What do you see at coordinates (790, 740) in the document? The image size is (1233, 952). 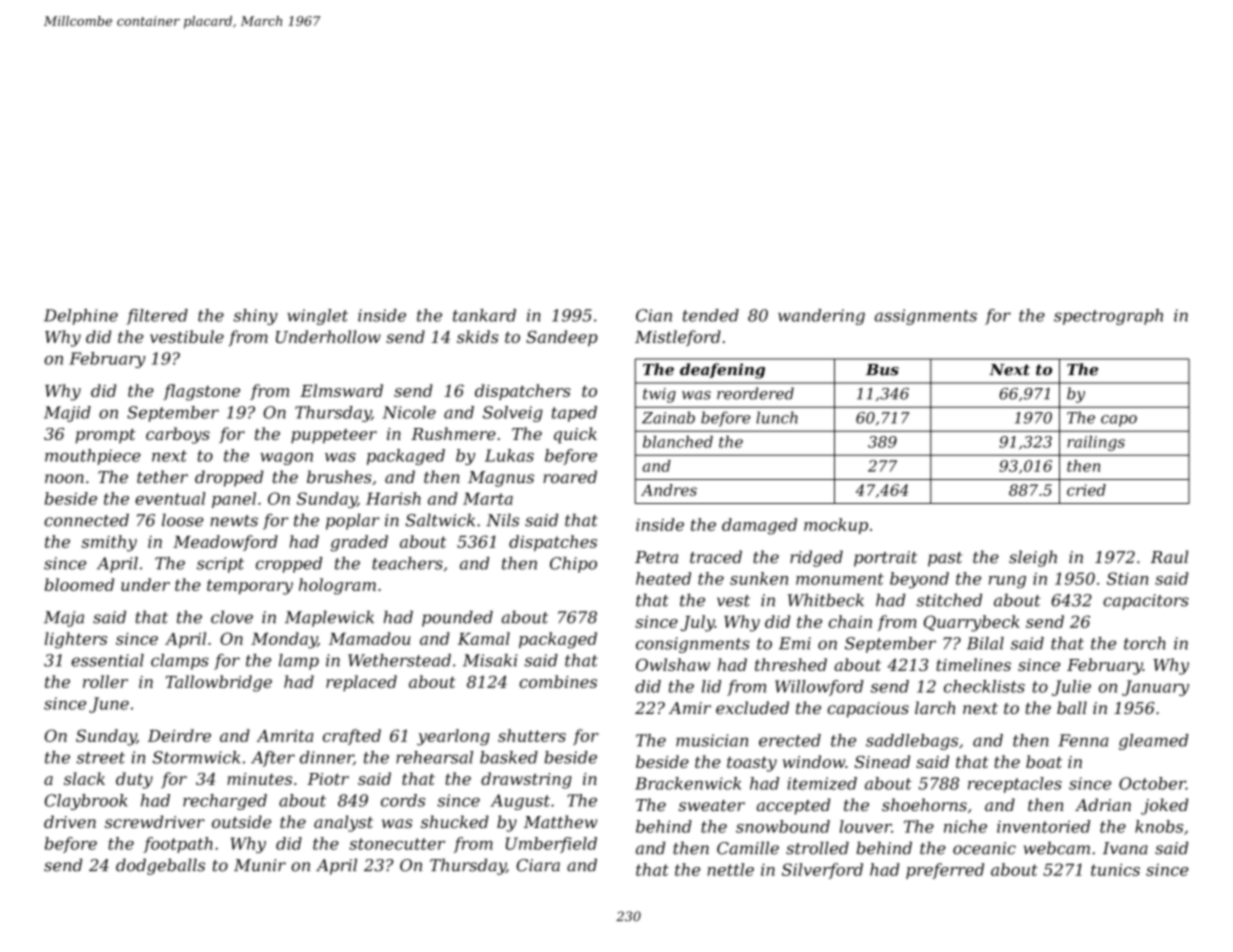 I see `erected` at bounding box center [790, 740].
